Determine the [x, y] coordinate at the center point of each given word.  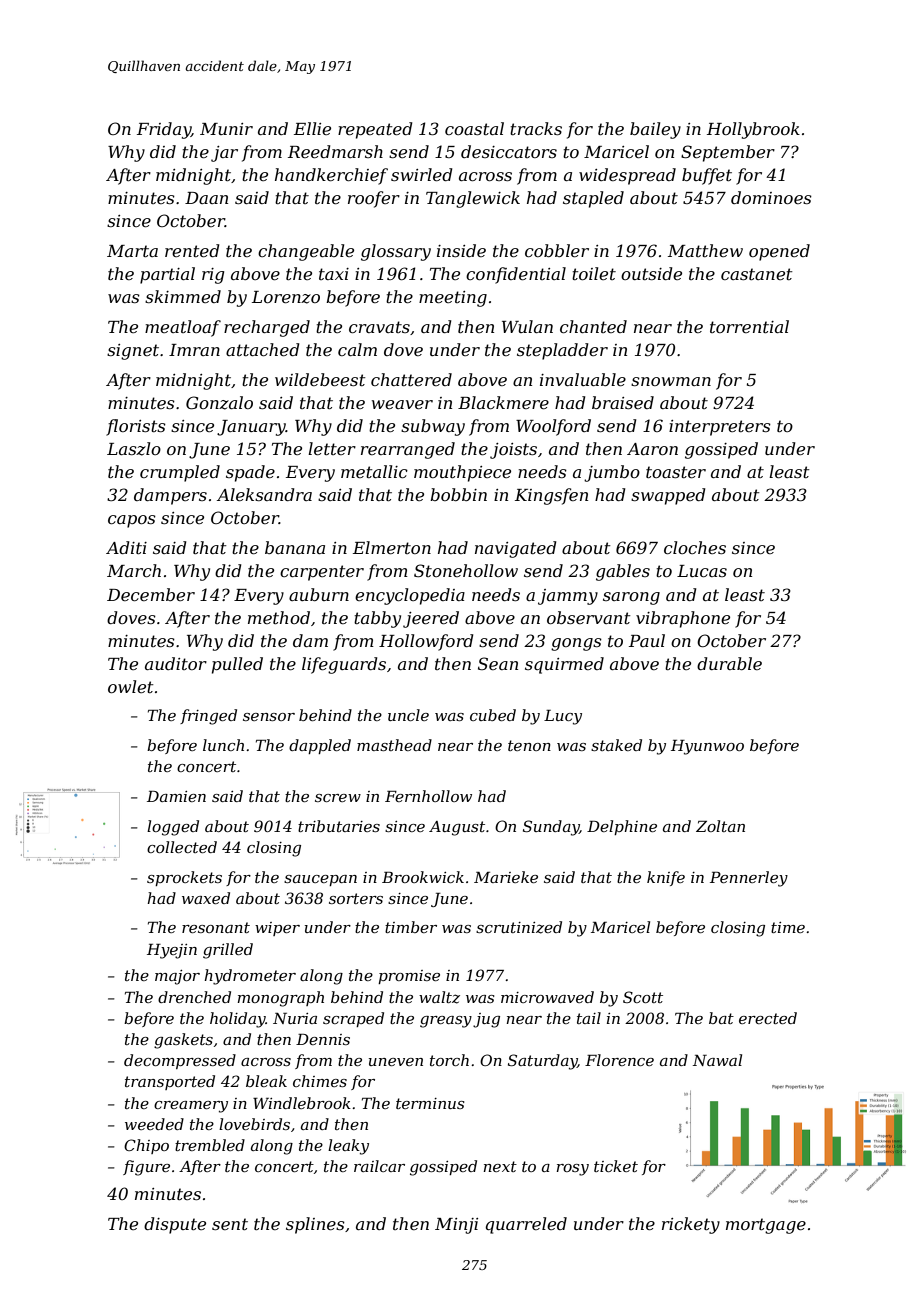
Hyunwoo [707, 747]
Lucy [563, 717]
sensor [269, 717]
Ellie [312, 128]
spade [250, 473]
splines [315, 1225]
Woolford [553, 427]
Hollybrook [753, 130]
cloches [695, 547]
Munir [226, 129]
